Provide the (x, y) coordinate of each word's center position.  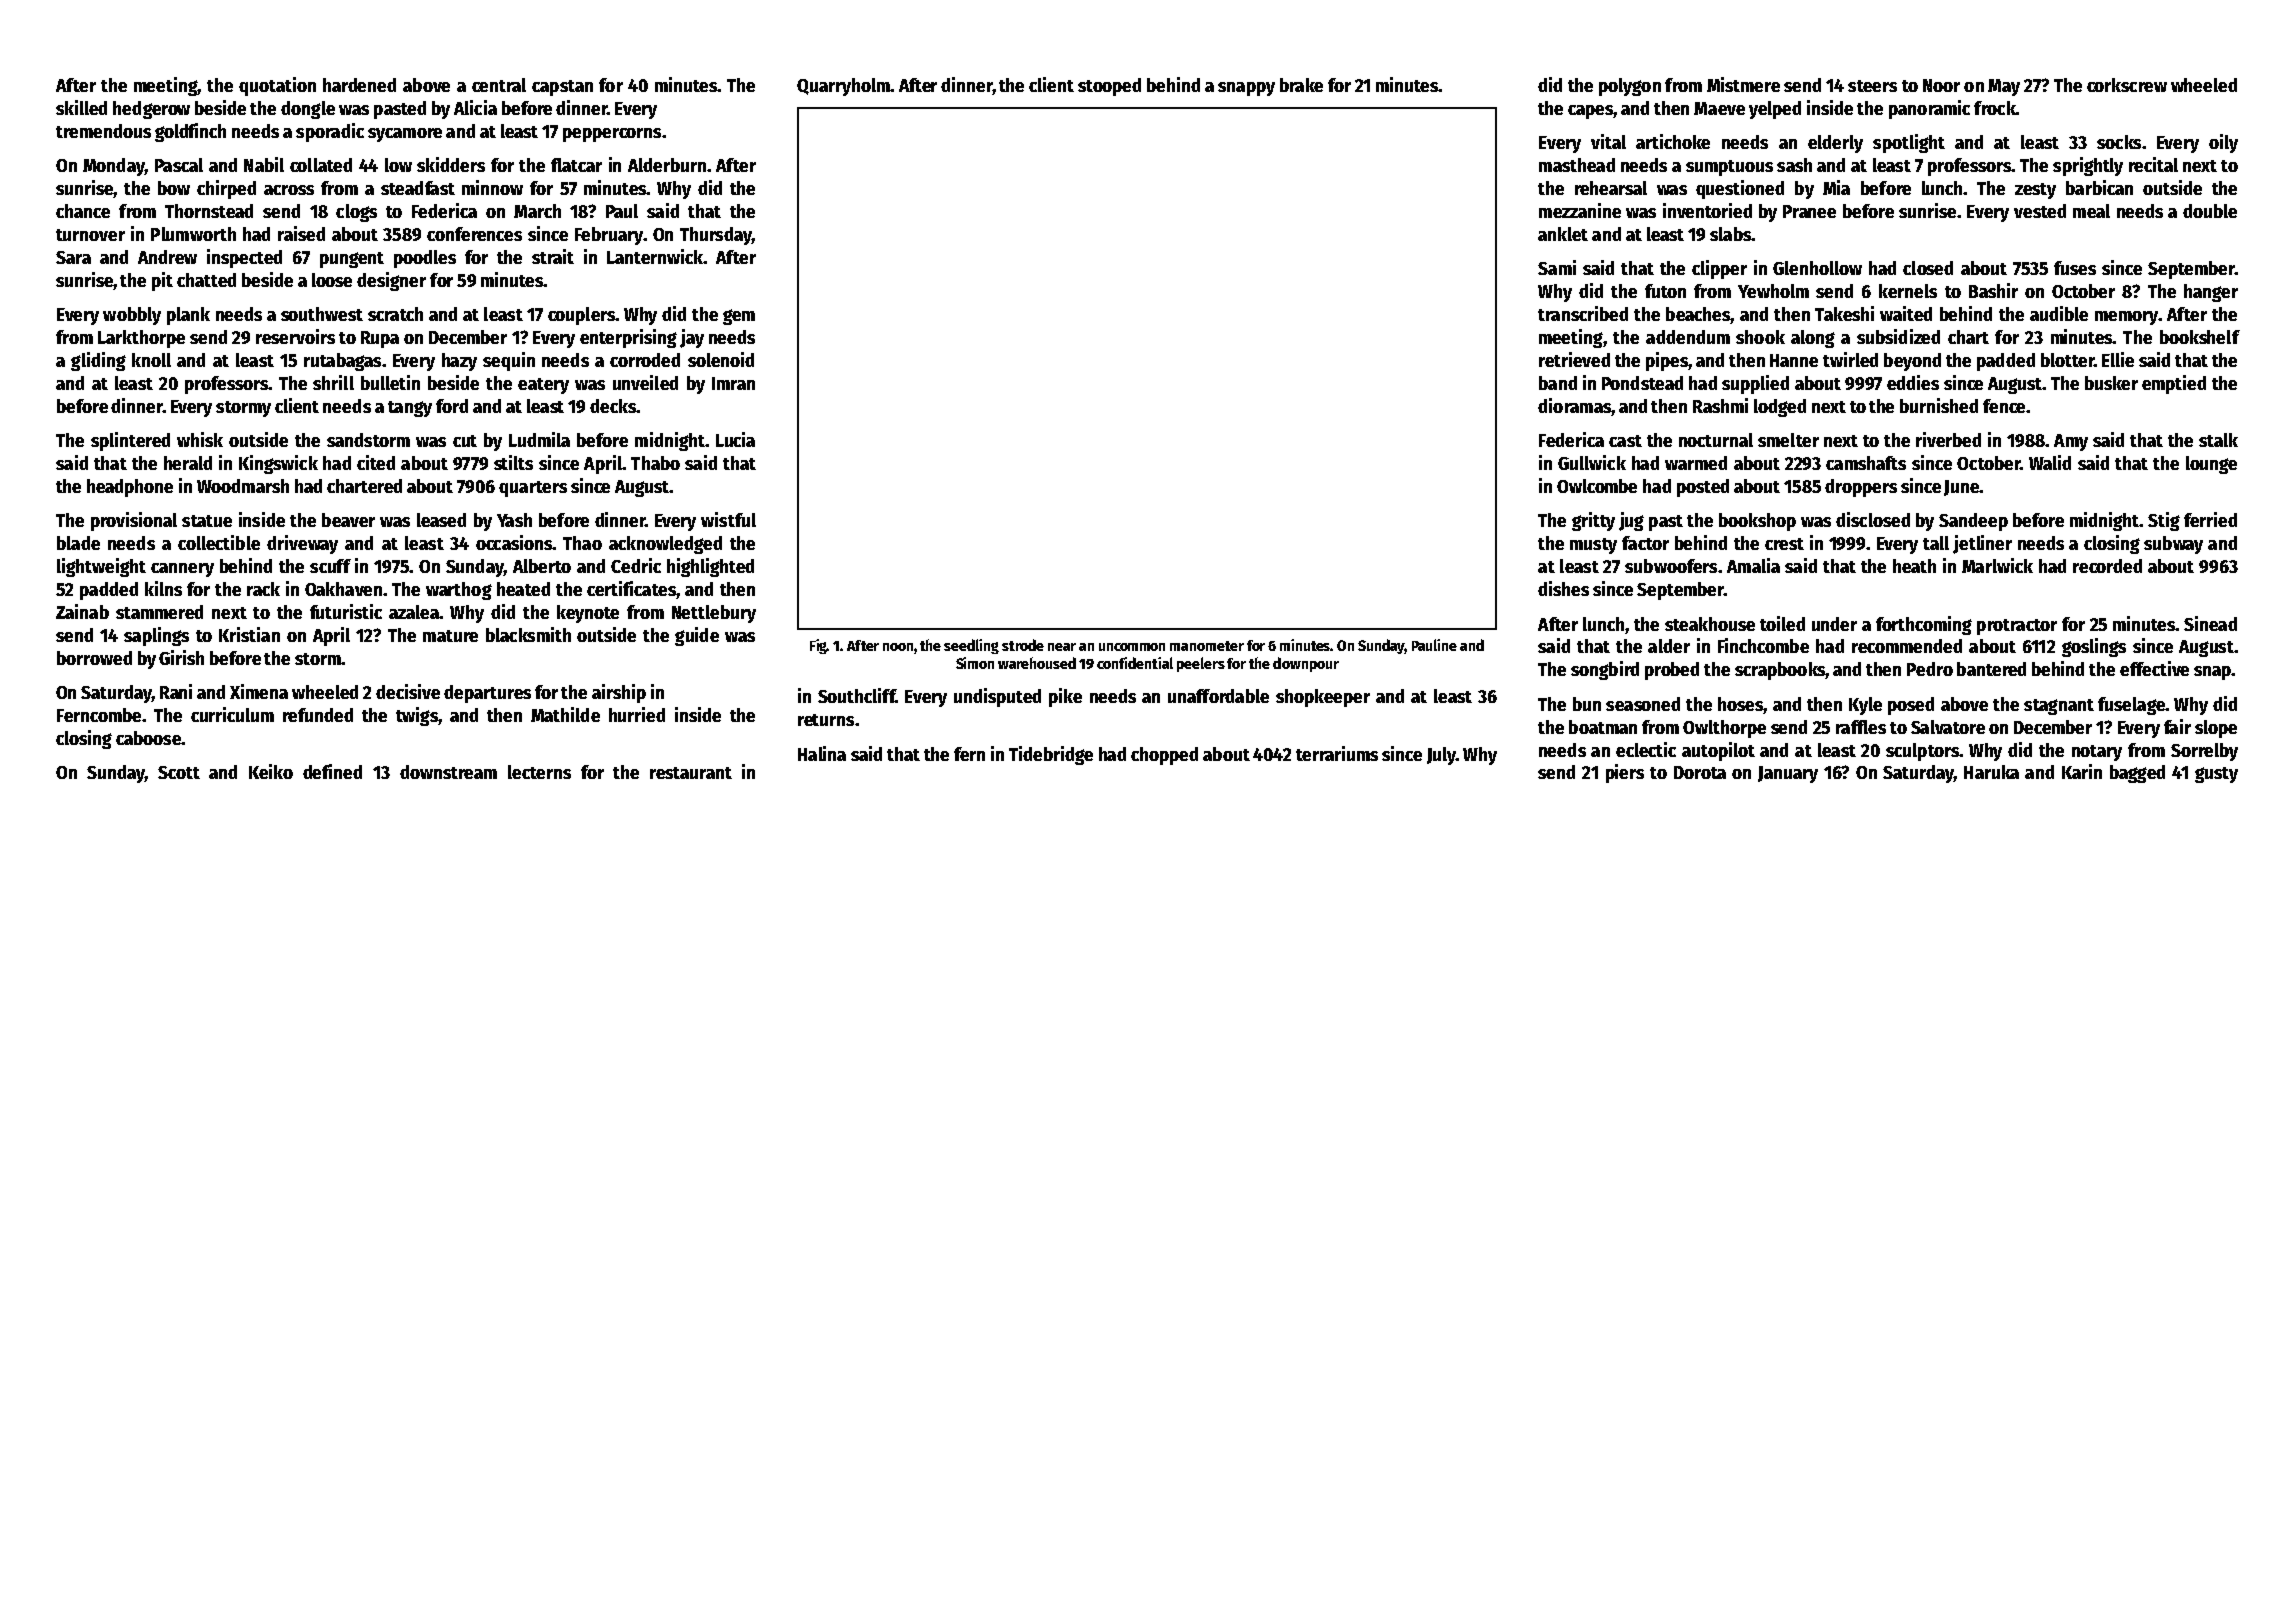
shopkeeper (1323, 698)
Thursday (716, 236)
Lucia (735, 439)
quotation (277, 86)
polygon (1630, 87)
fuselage (2131, 706)
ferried (2210, 519)
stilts (513, 462)
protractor (2017, 627)
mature (450, 636)
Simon (975, 663)
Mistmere (1743, 84)
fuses (2075, 268)
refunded (318, 715)
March (537, 211)
